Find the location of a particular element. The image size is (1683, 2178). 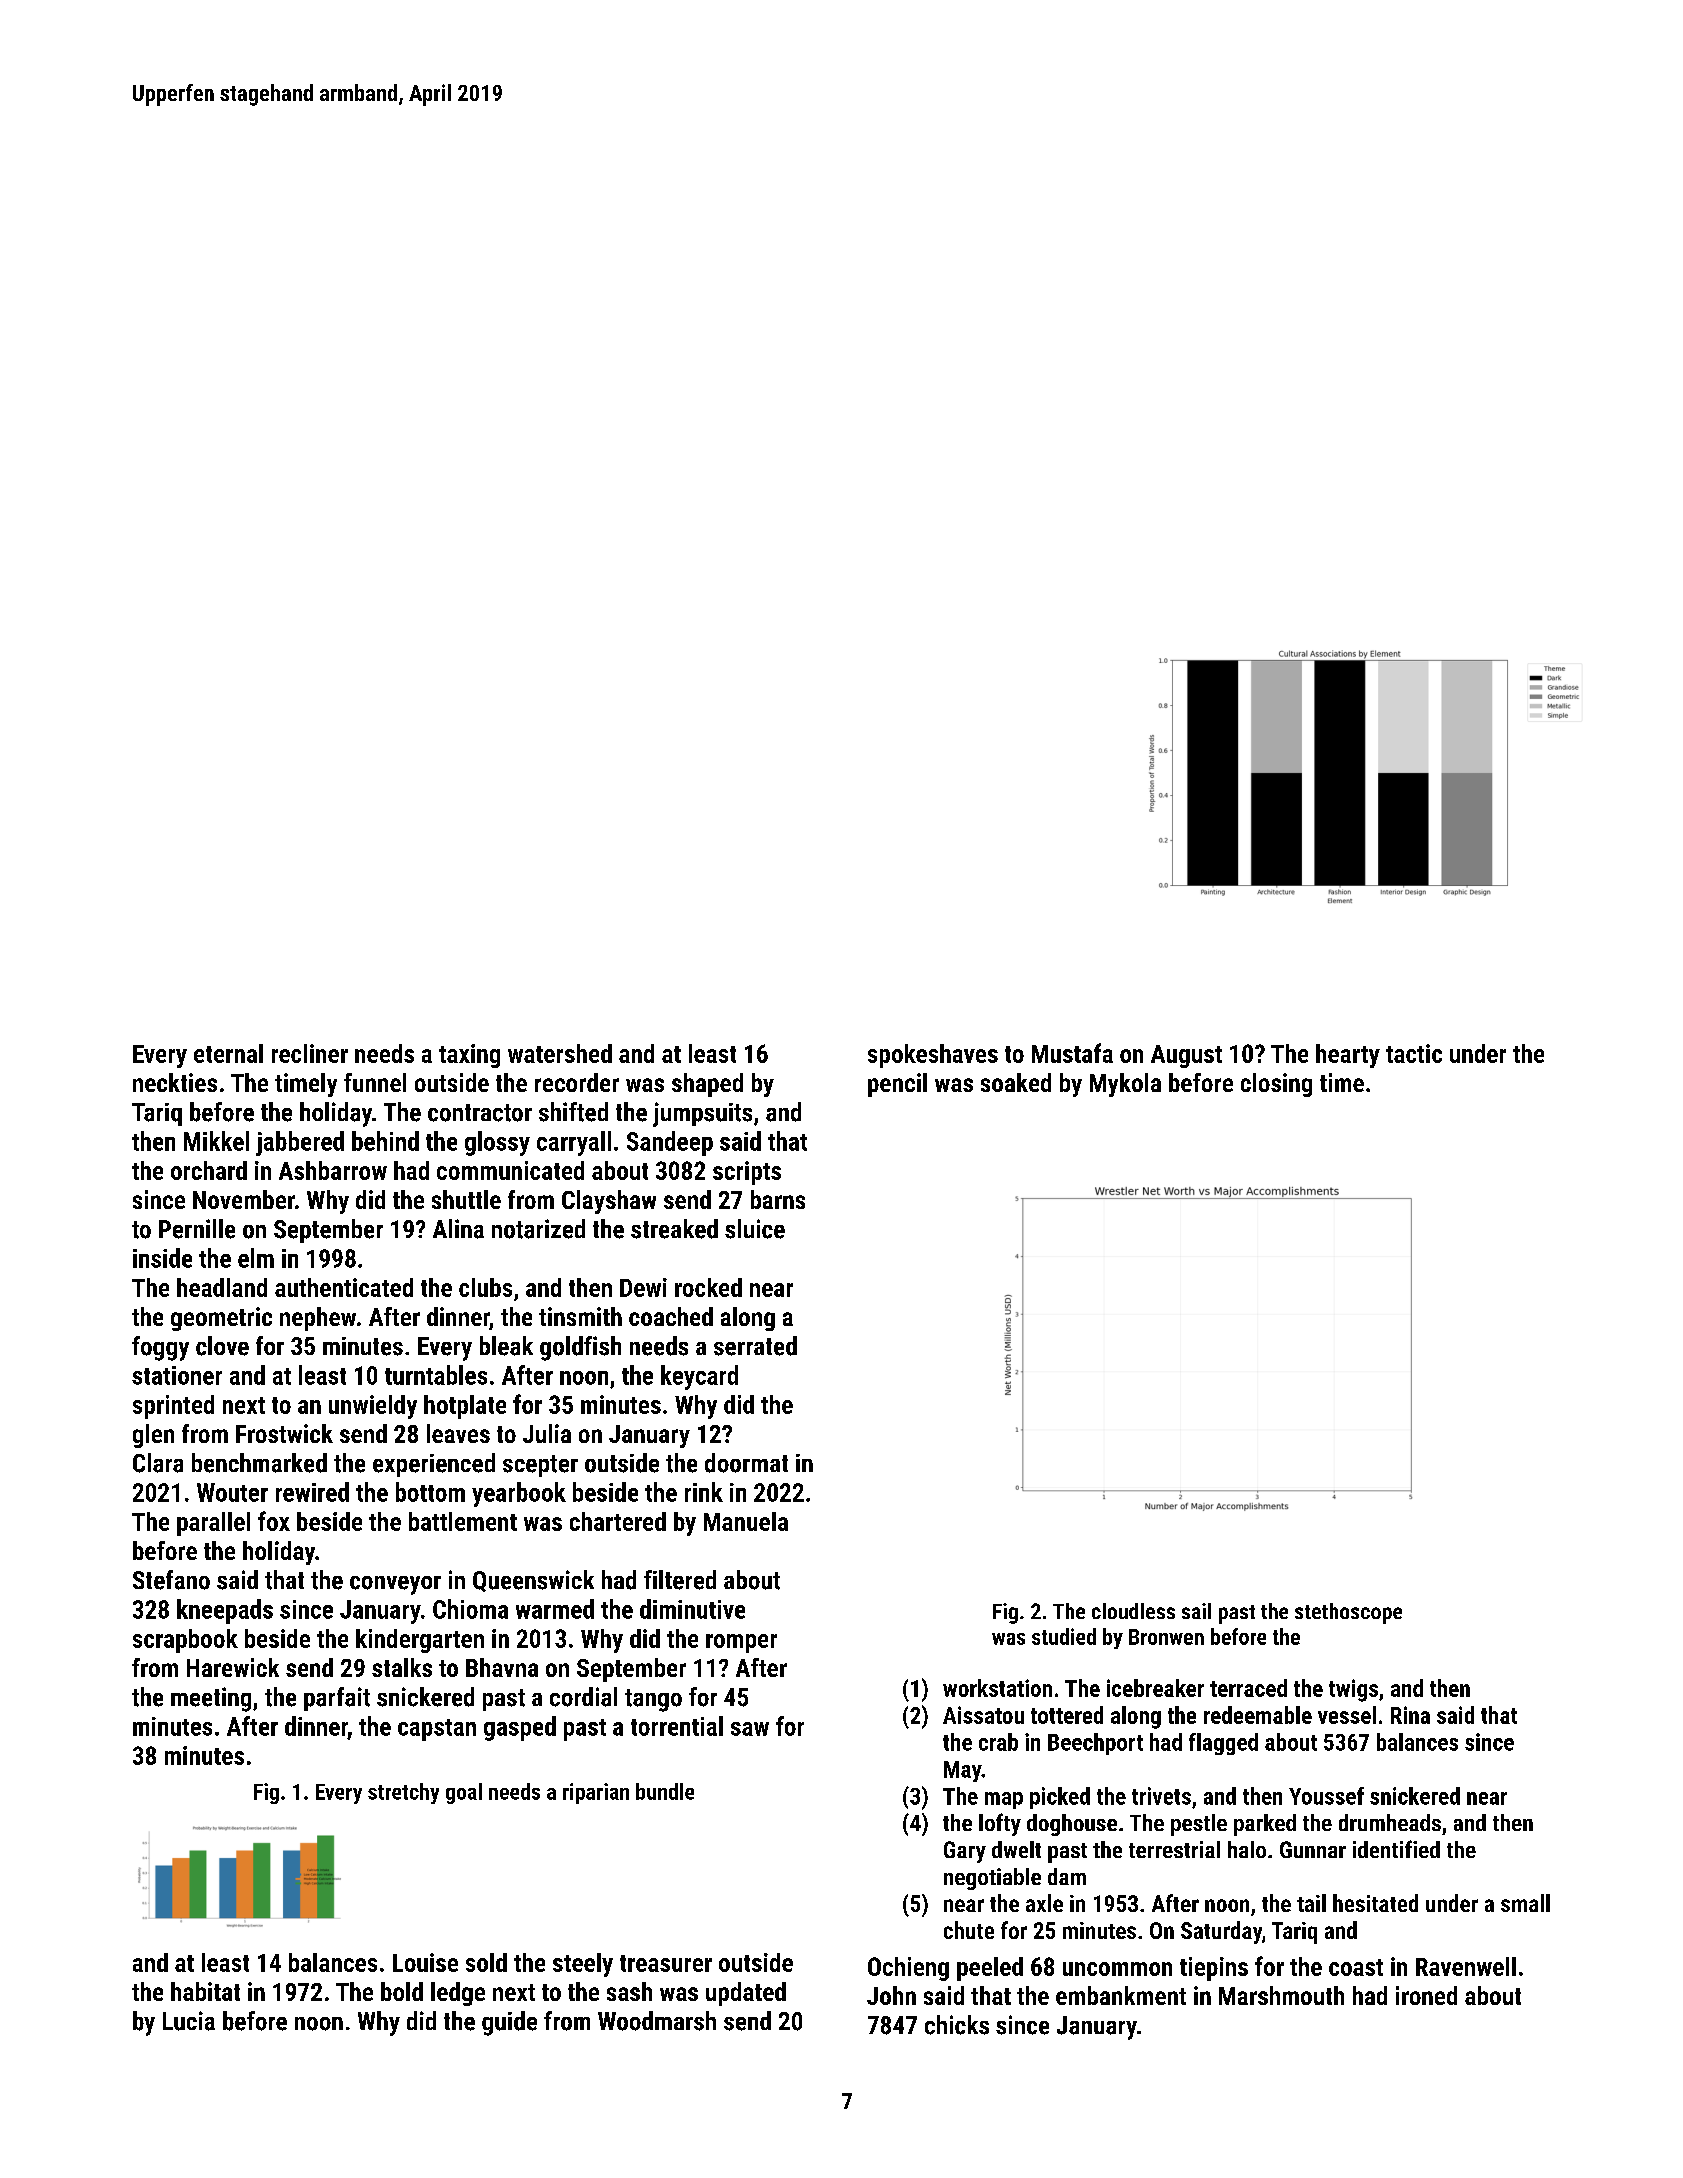

Mikkel is located at coordinates (216, 1141).
